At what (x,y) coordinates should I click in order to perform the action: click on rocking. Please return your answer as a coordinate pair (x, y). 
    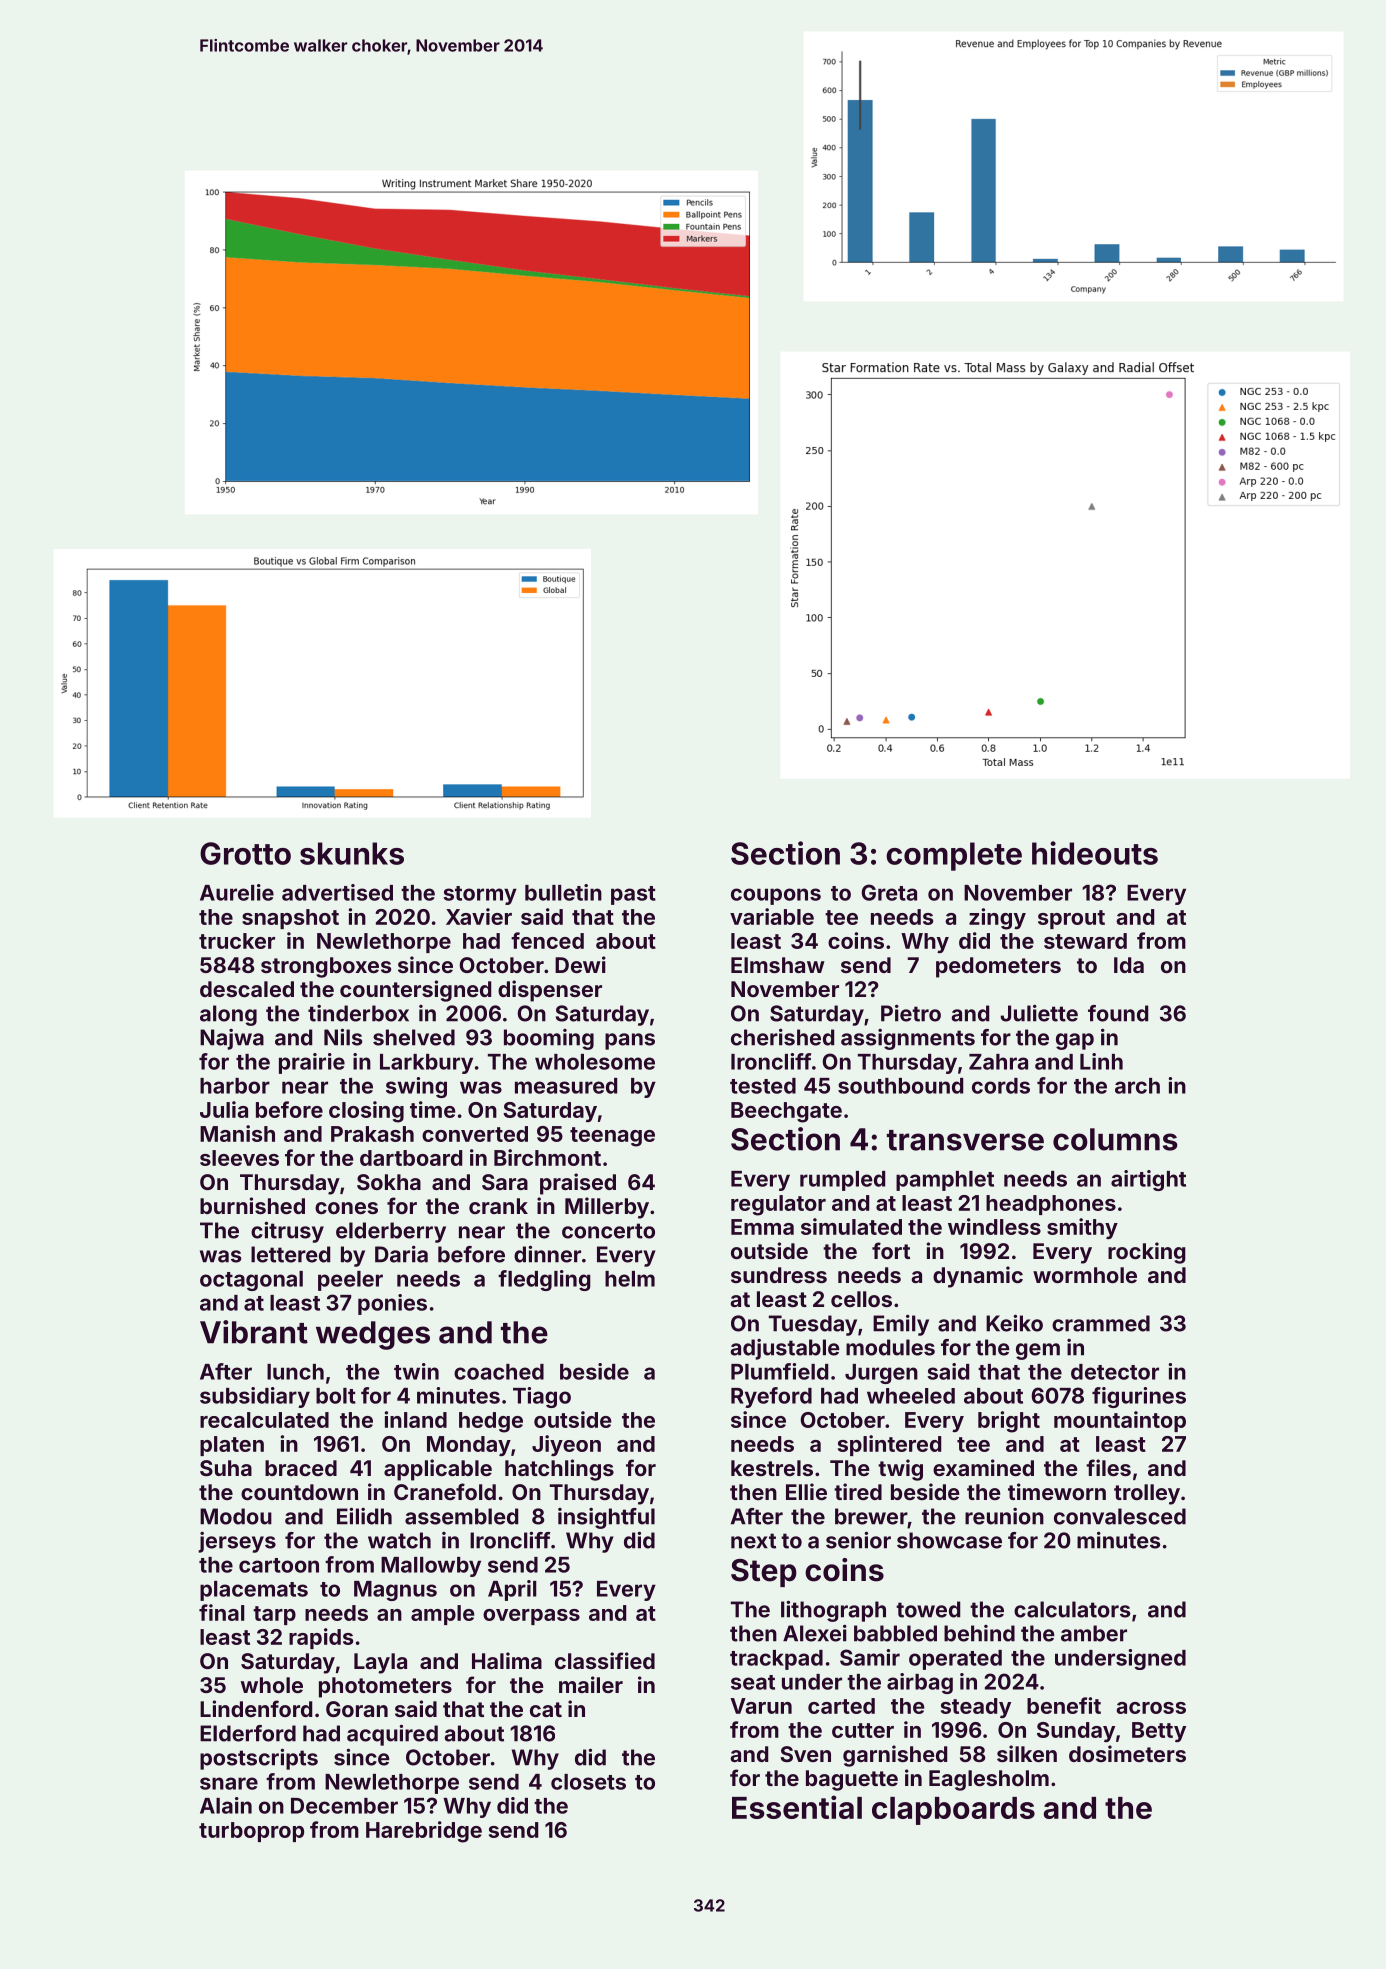
    Looking at the image, I should click on (1147, 1253).
